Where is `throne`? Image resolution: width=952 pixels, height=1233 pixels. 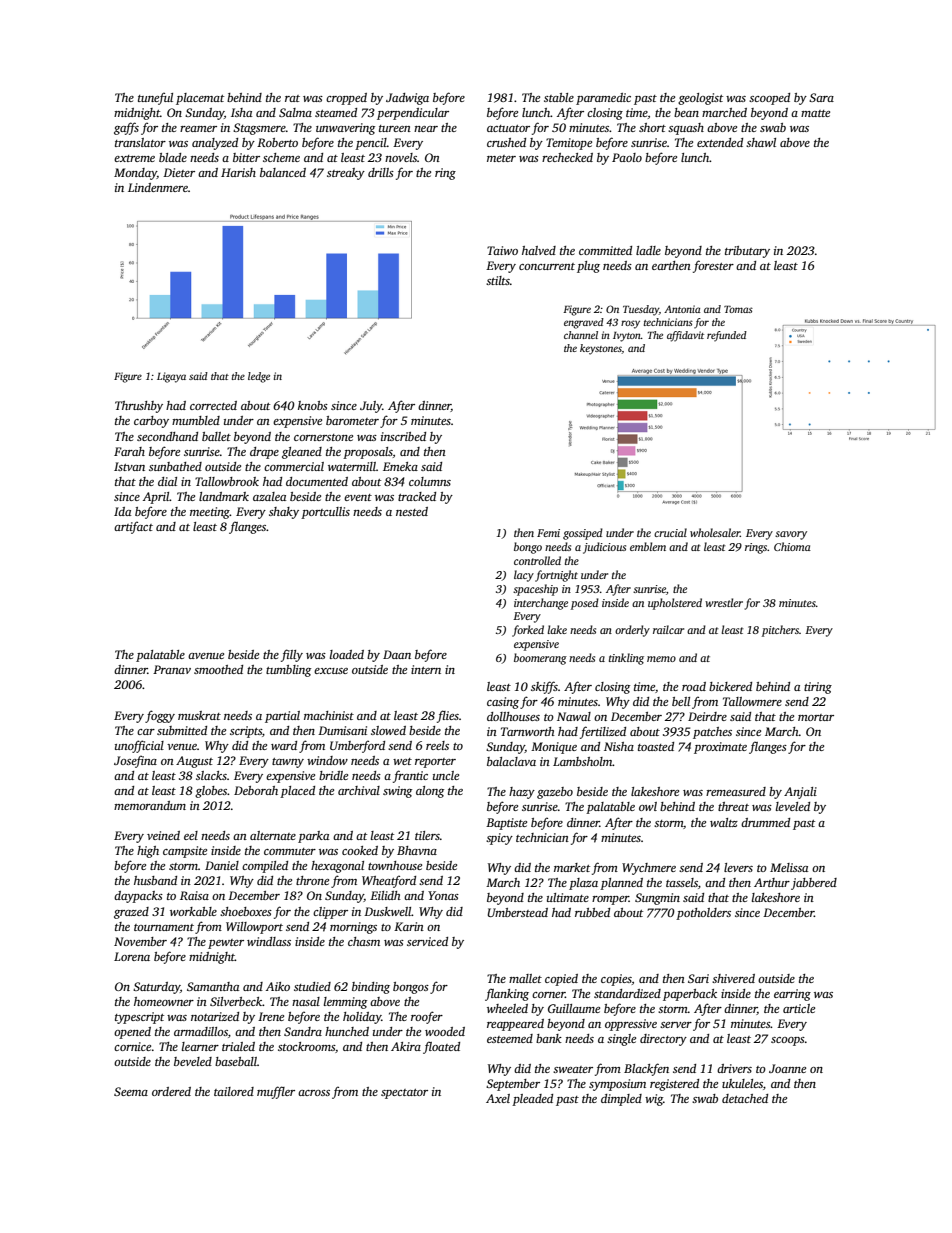
throne is located at coordinates (312, 880).
